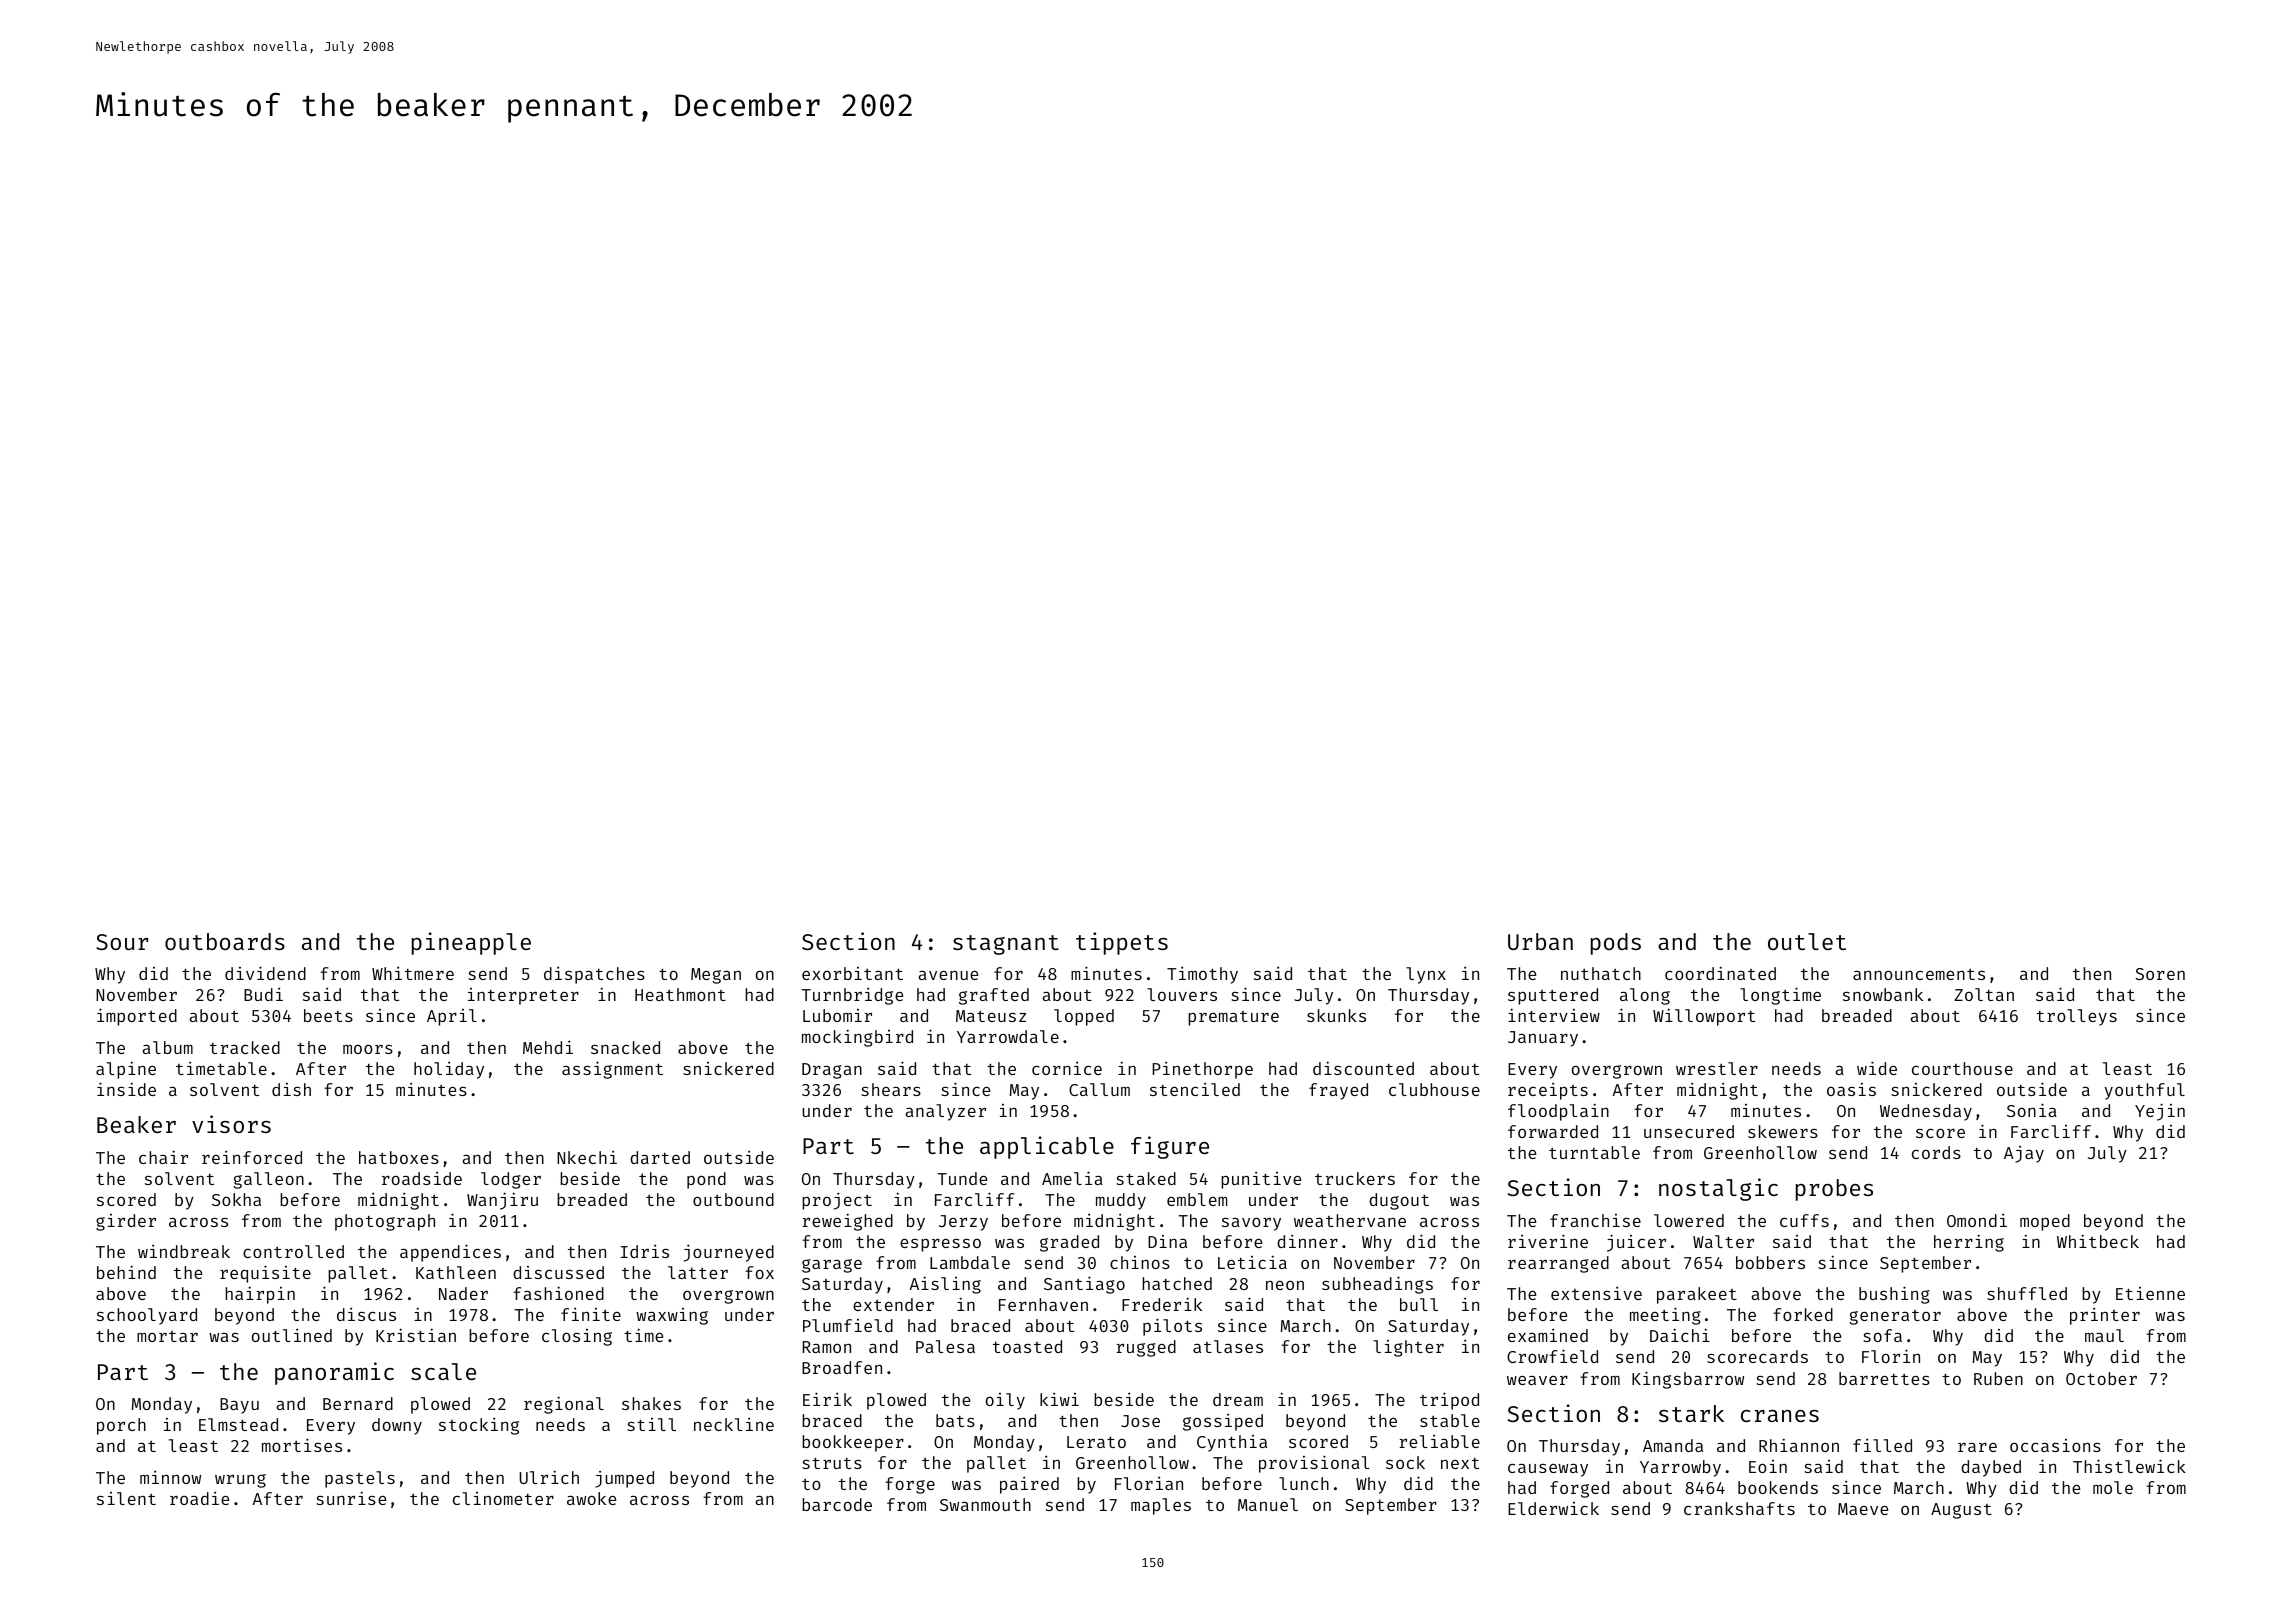  Describe the element at coordinates (837, 1504) in the screenshot. I see `barcode` at that location.
